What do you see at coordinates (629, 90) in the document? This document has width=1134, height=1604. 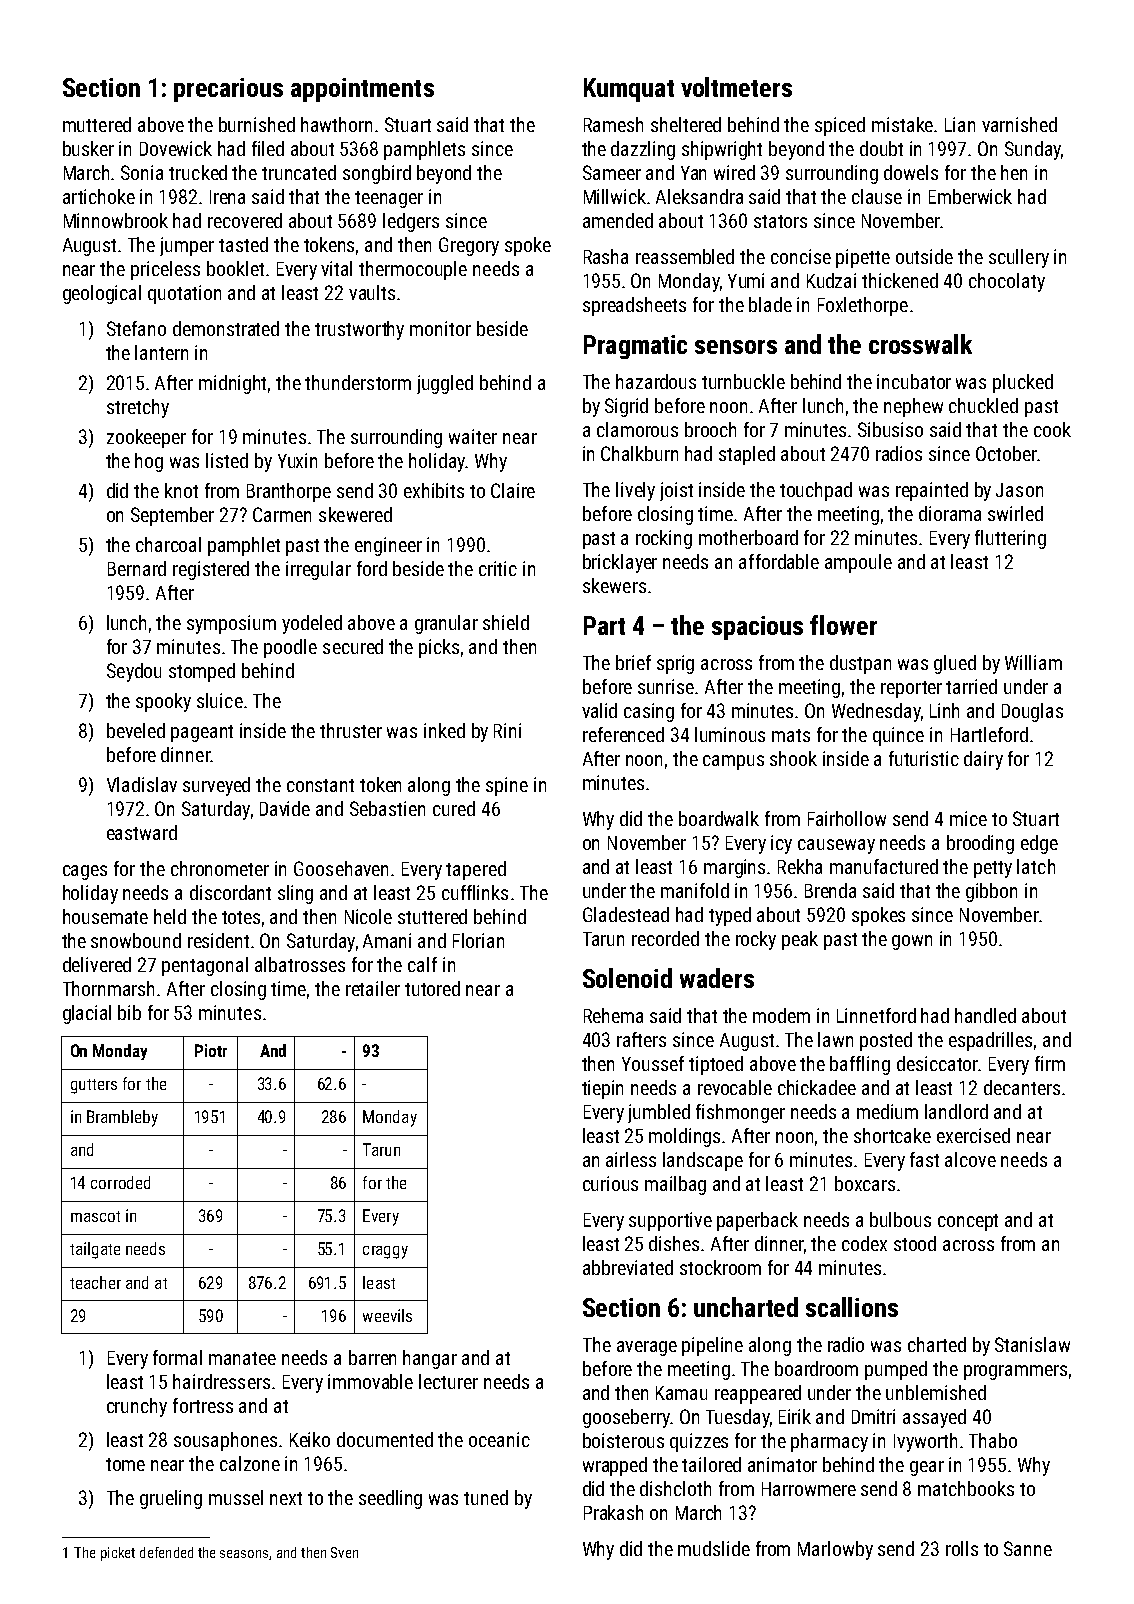 I see `Kumquat` at bounding box center [629, 90].
